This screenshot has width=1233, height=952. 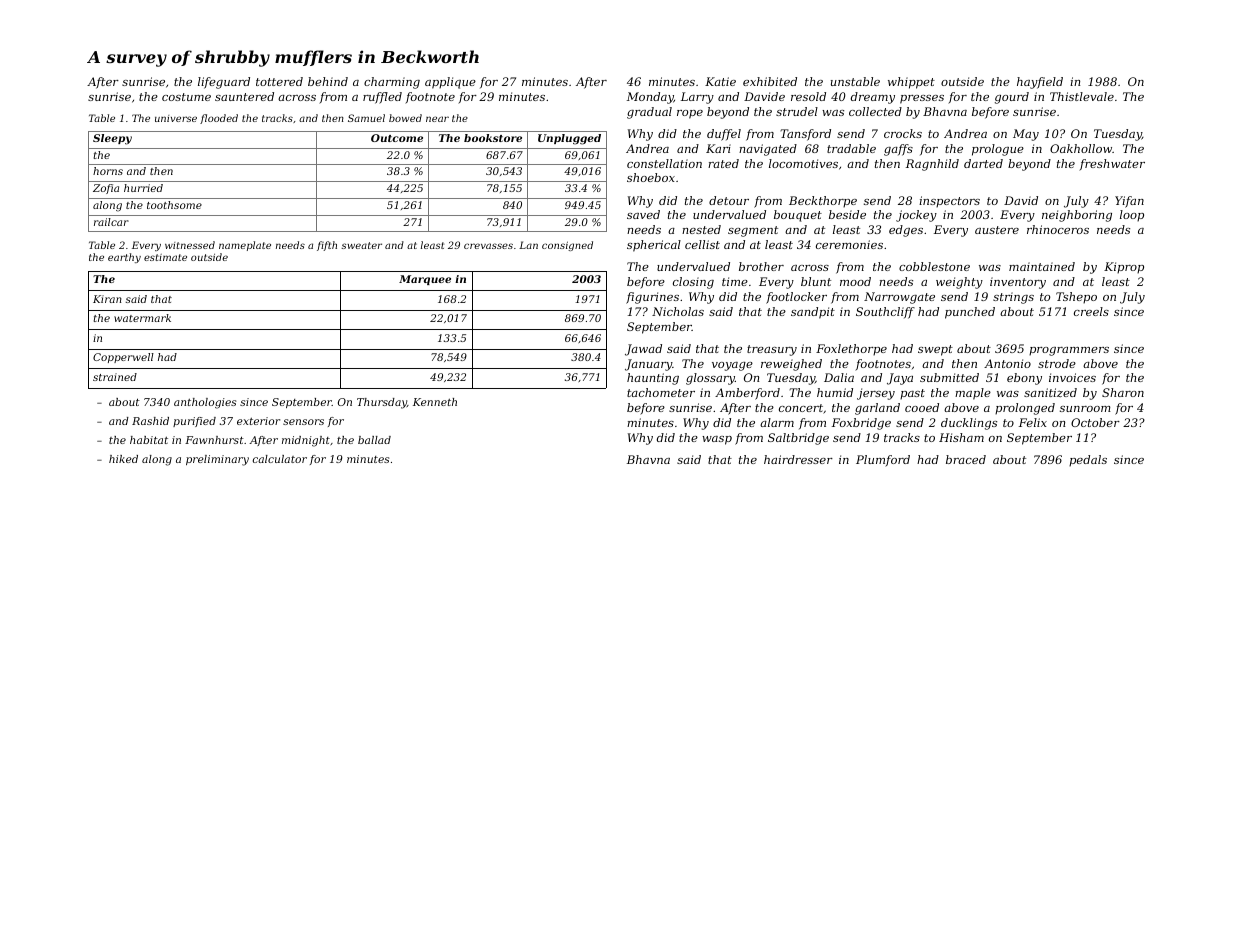 What do you see at coordinates (435, 402) in the screenshot?
I see `Kenneth` at bounding box center [435, 402].
